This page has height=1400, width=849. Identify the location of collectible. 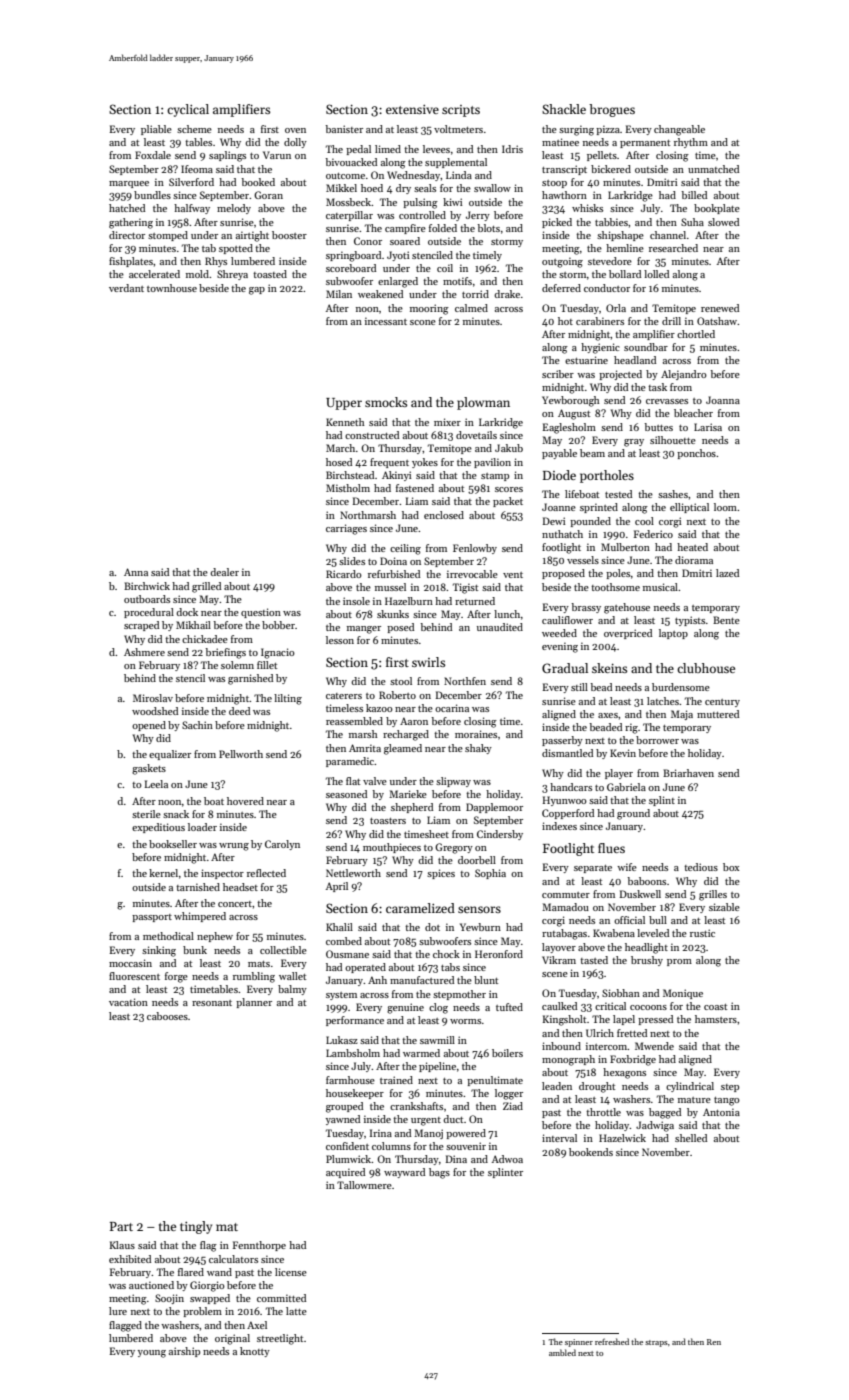
(283, 950).
